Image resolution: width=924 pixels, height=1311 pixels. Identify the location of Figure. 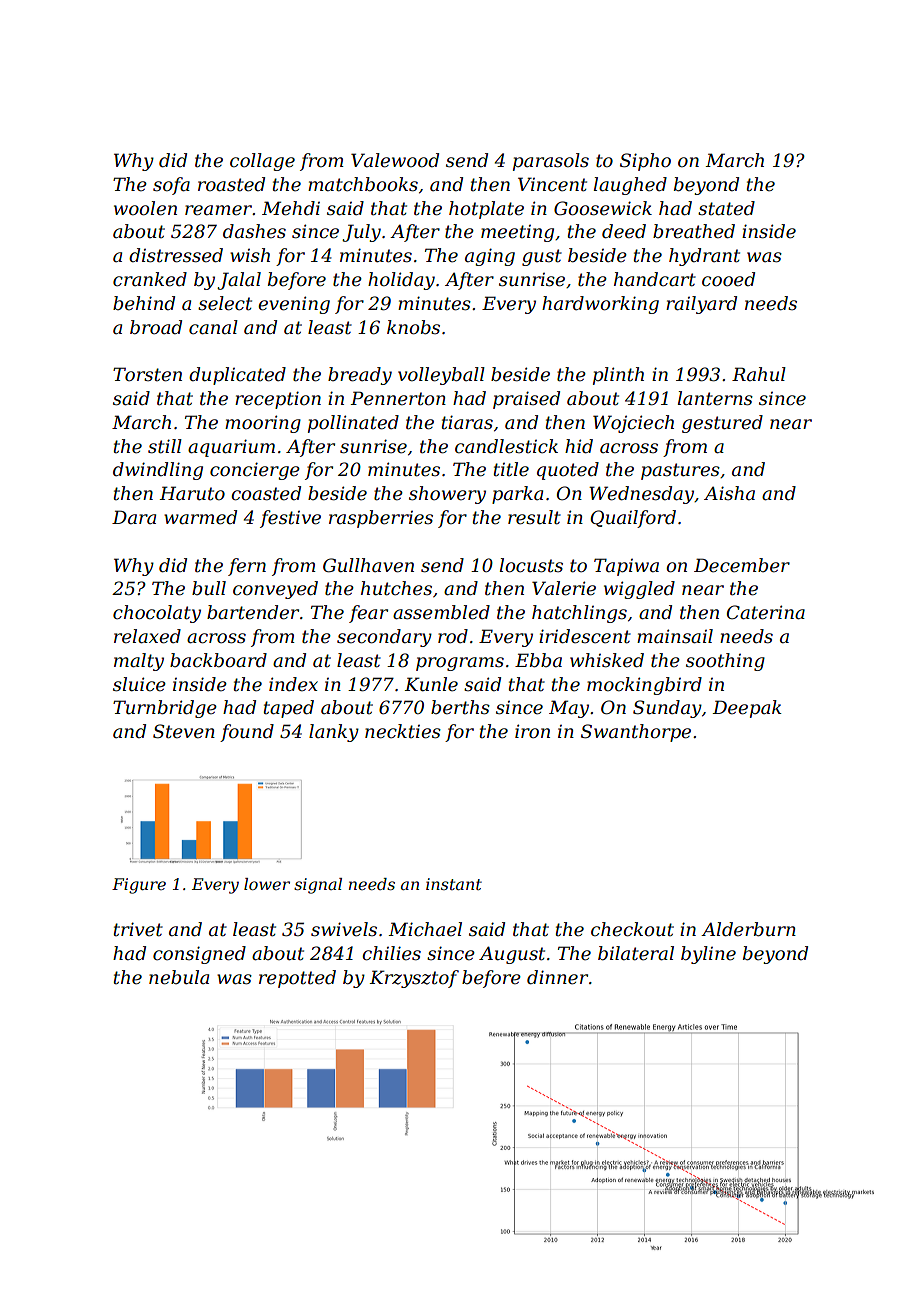
(139, 886).
